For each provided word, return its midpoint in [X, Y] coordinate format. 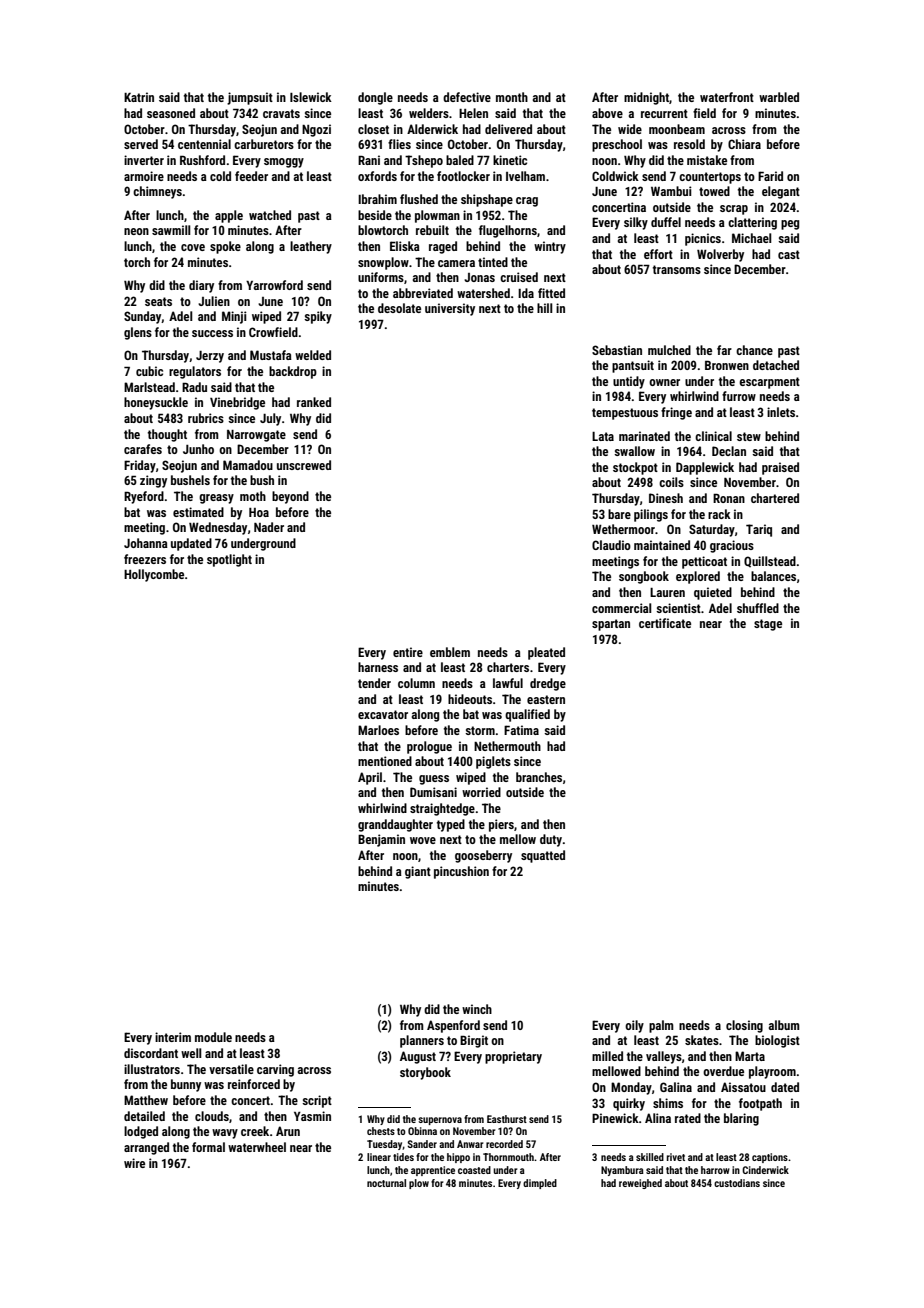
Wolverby [720, 255]
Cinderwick [765, 1170]
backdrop [293, 372]
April [370, 778]
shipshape [487, 200]
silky [636, 223]
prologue [429, 747]
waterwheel [257, 1147]
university [450, 309]
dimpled [540, 1184]
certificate [665, 623]
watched [270, 215]
